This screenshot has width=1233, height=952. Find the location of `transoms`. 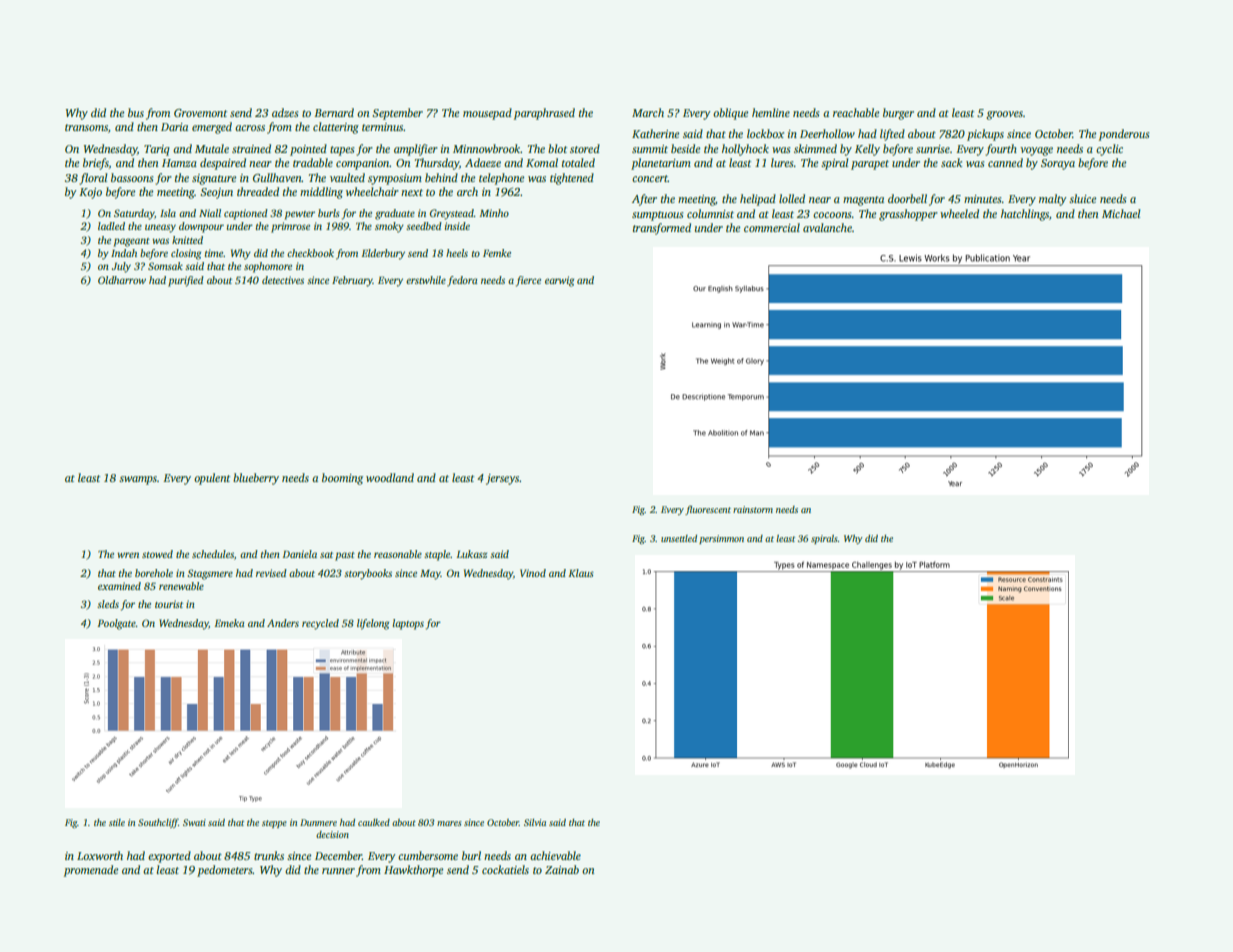

transoms is located at coordinates (86, 127).
